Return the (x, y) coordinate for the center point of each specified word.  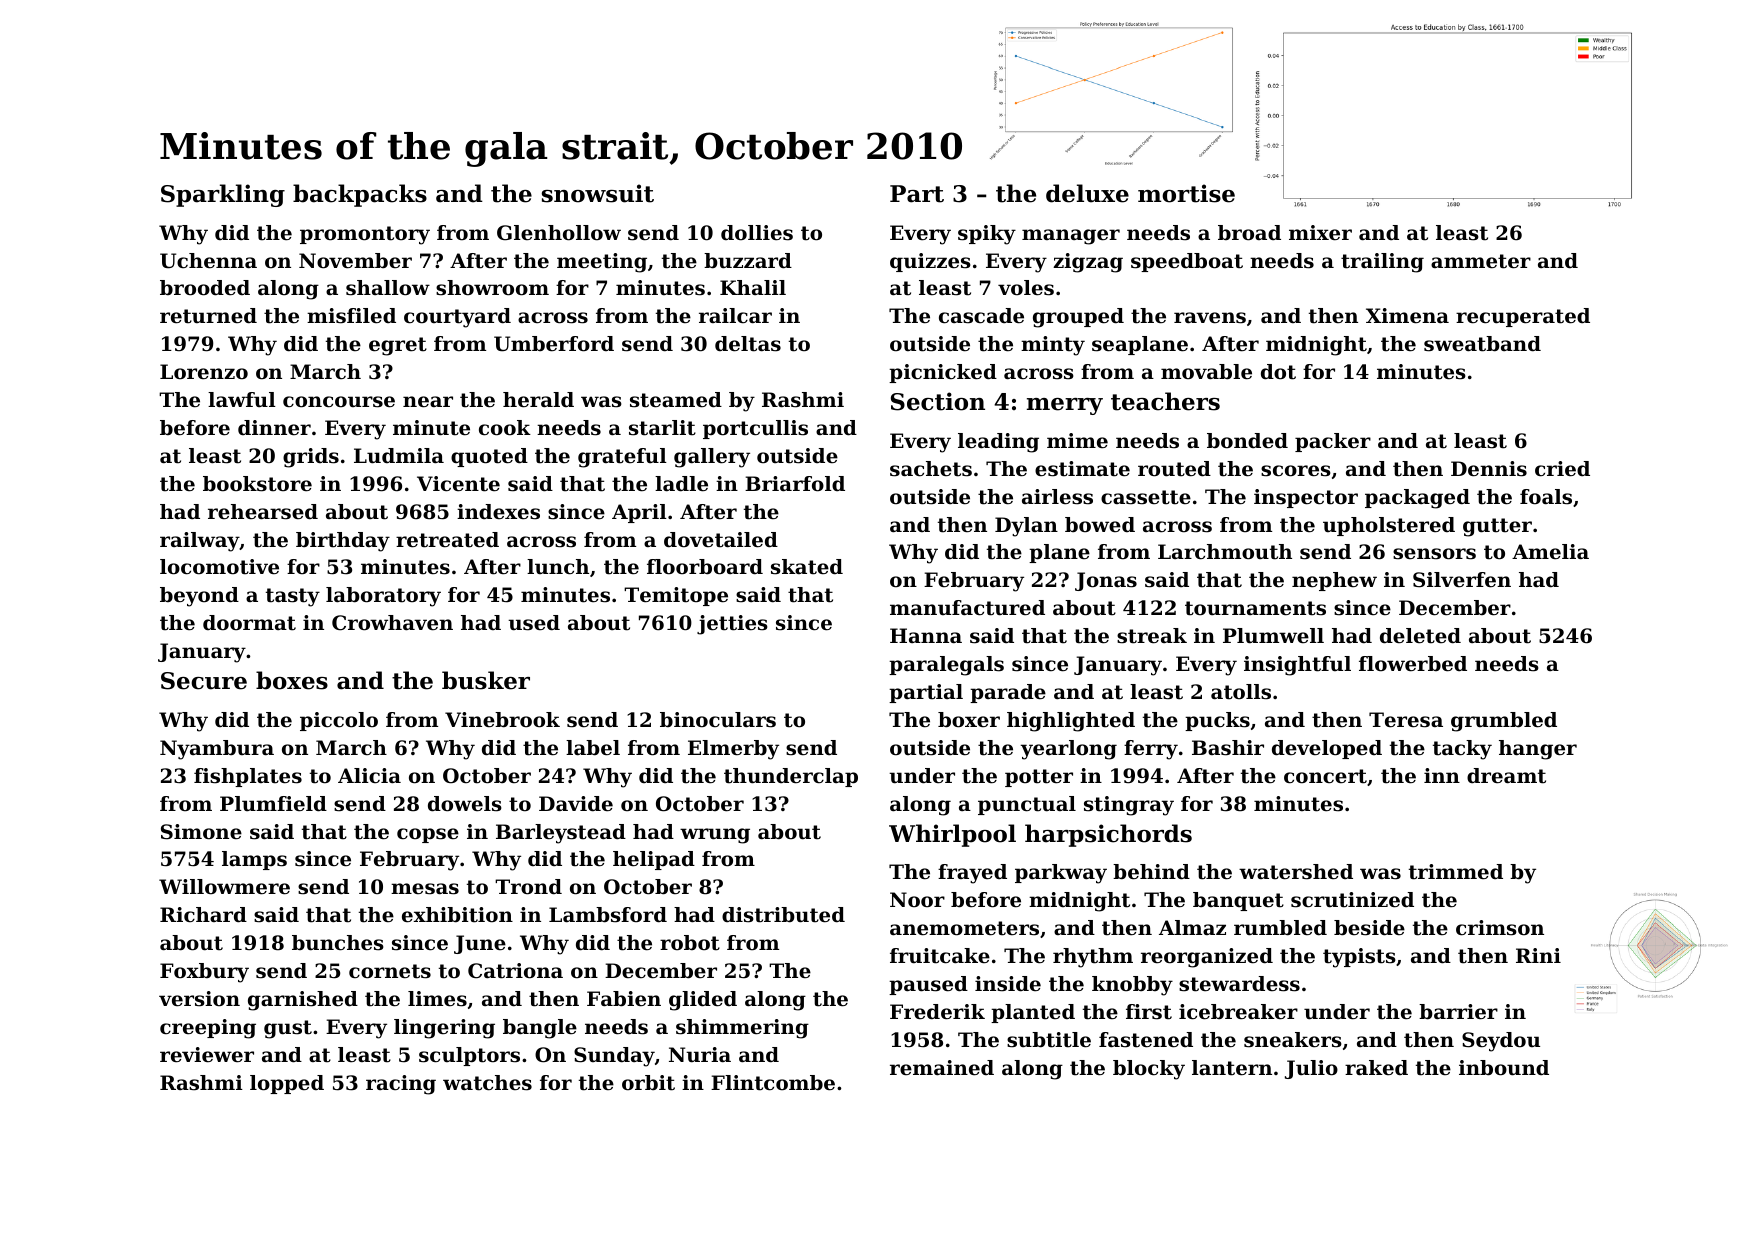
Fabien (624, 999)
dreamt (1506, 776)
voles (1026, 288)
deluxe (1087, 193)
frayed (972, 874)
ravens (1210, 318)
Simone (201, 832)
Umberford (554, 344)
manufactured (967, 608)
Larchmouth (1225, 552)
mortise (1186, 193)
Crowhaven (392, 623)
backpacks (360, 195)
